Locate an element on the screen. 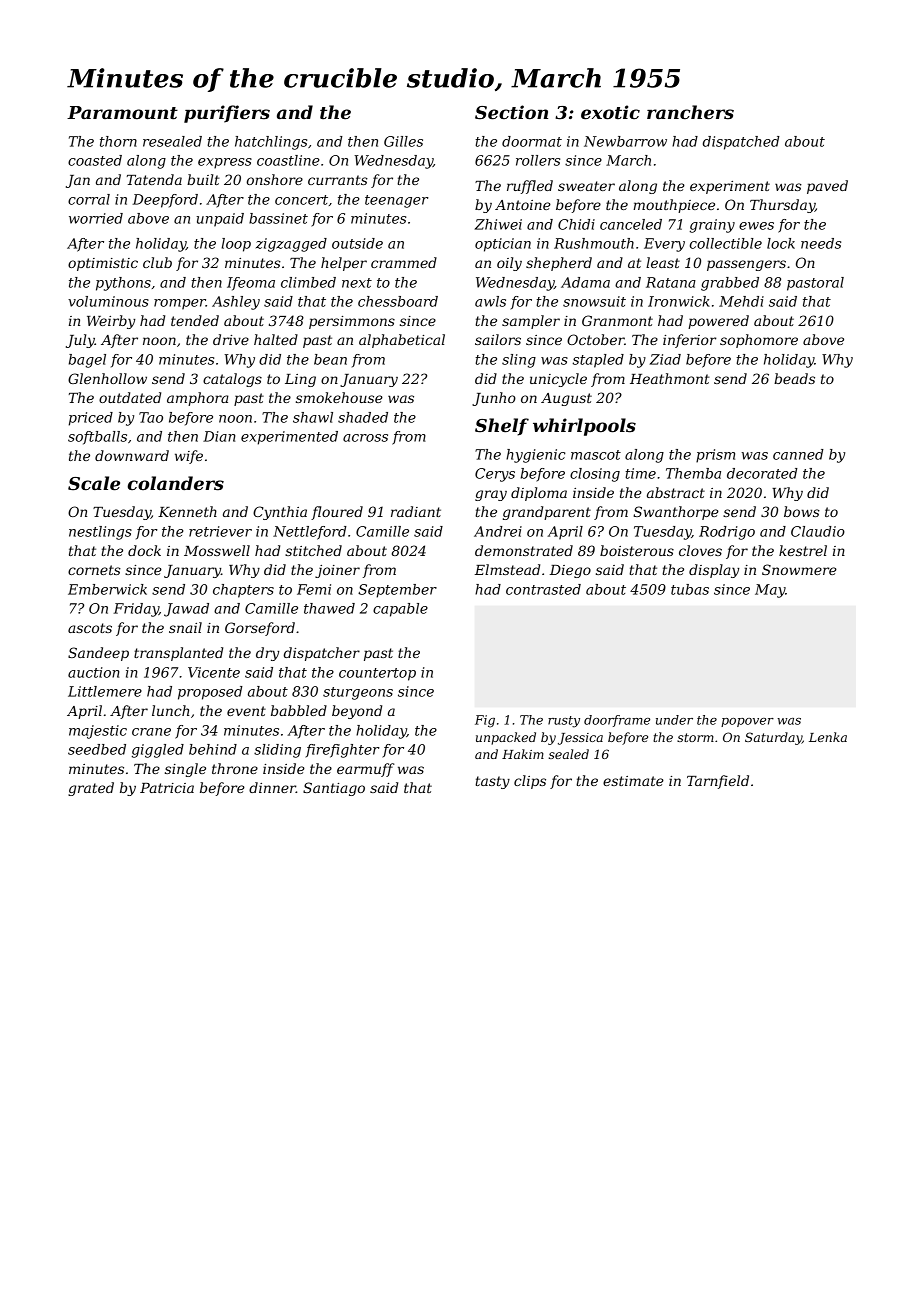 Image resolution: width=924 pixels, height=1308 pixels. coasted is located at coordinates (95, 160).
